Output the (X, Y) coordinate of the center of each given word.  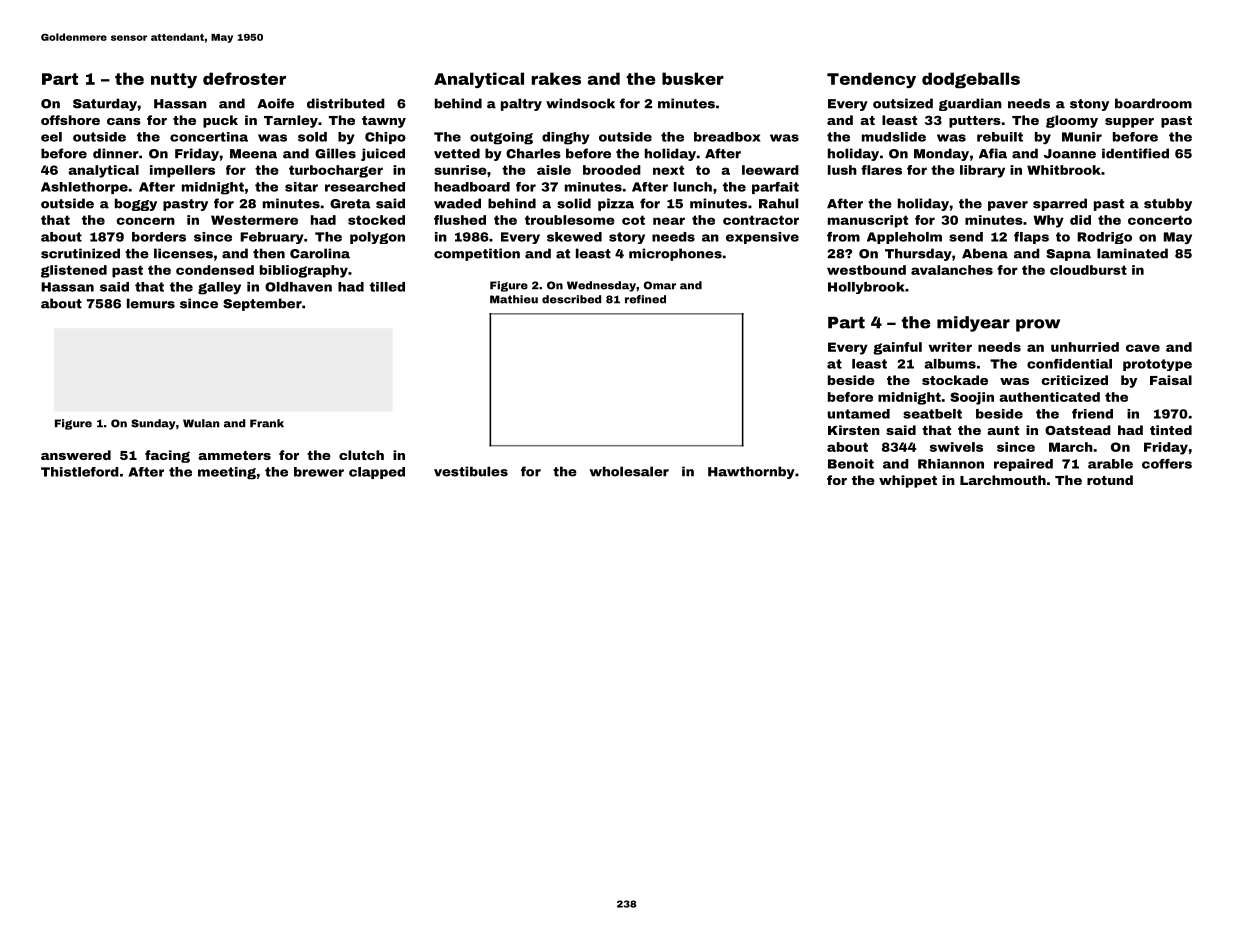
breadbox (727, 137)
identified (1135, 153)
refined (645, 299)
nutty (174, 80)
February (271, 238)
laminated (1132, 253)
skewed (574, 237)
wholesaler (629, 471)
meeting (227, 473)
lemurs (151, 303)
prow (1038, 325)
